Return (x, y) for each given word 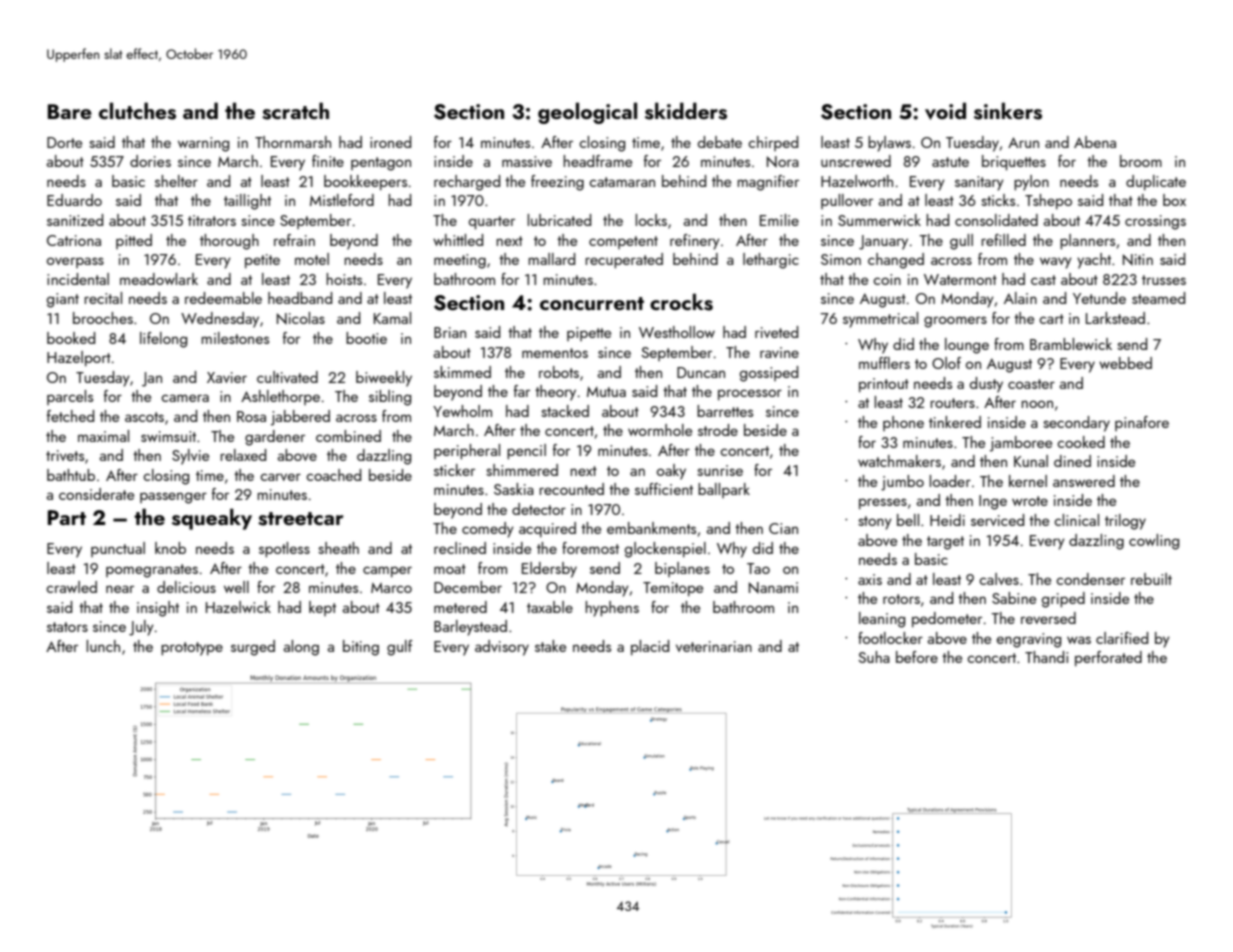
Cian (783, 528)
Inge (993, 502)
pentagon (381, 164)
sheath (338, 548)
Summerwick (879, 220)
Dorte (64, 142)
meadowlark (159, 279)
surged (253, 648)
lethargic (771, 261)
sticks (998, 200)
